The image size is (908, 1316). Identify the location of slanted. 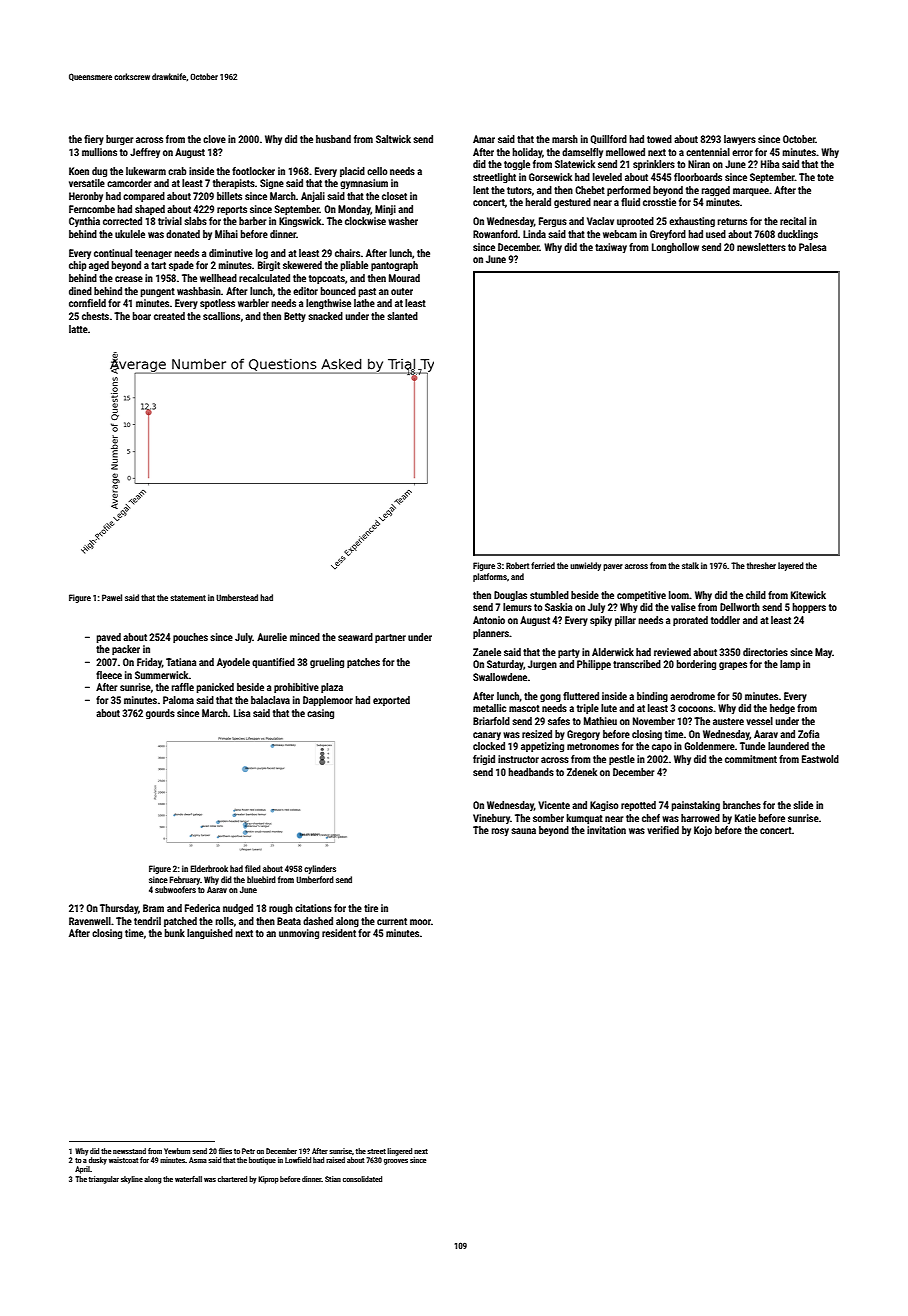
(403, 316).
